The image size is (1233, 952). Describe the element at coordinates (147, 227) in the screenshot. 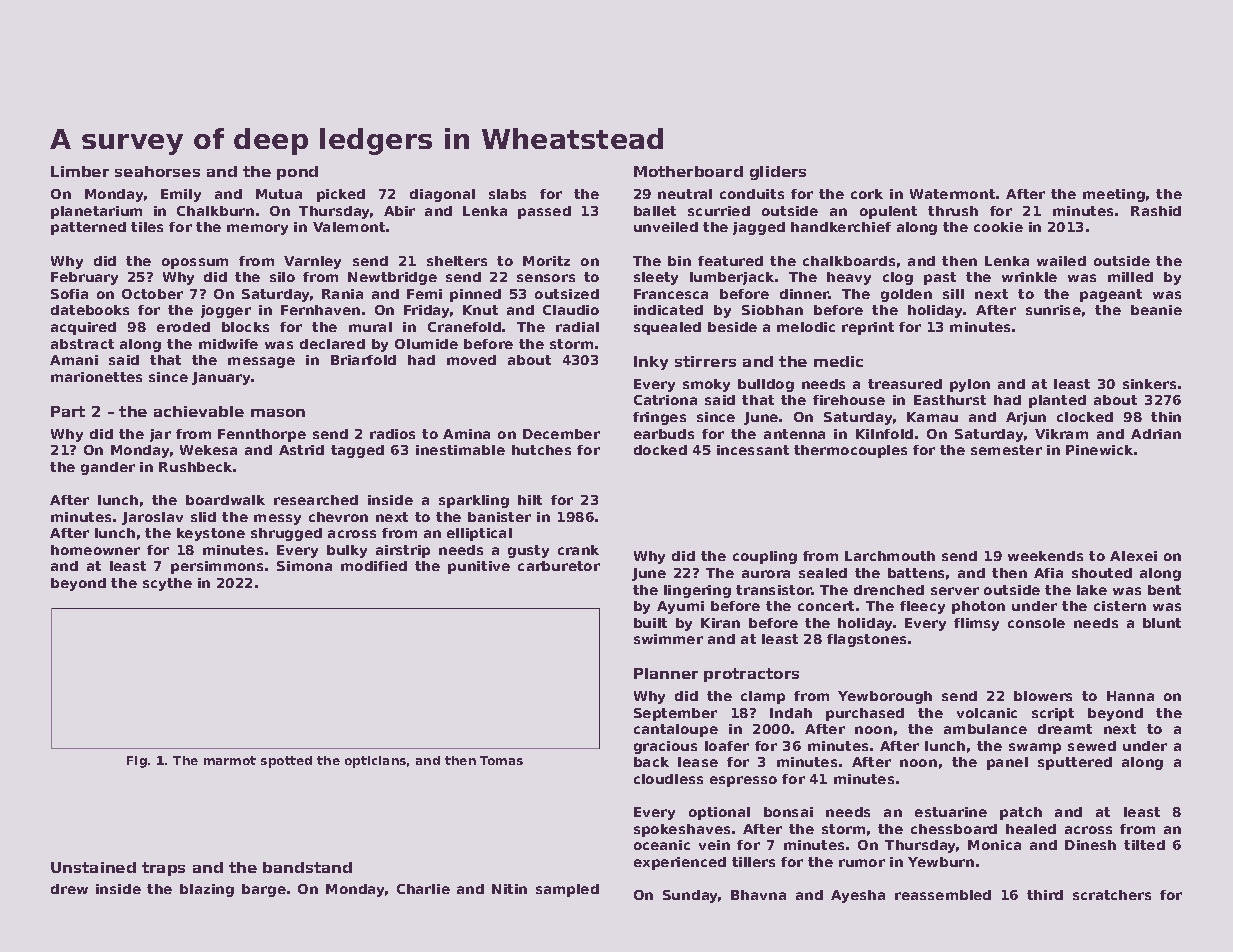

I see `tiles` at that location.
